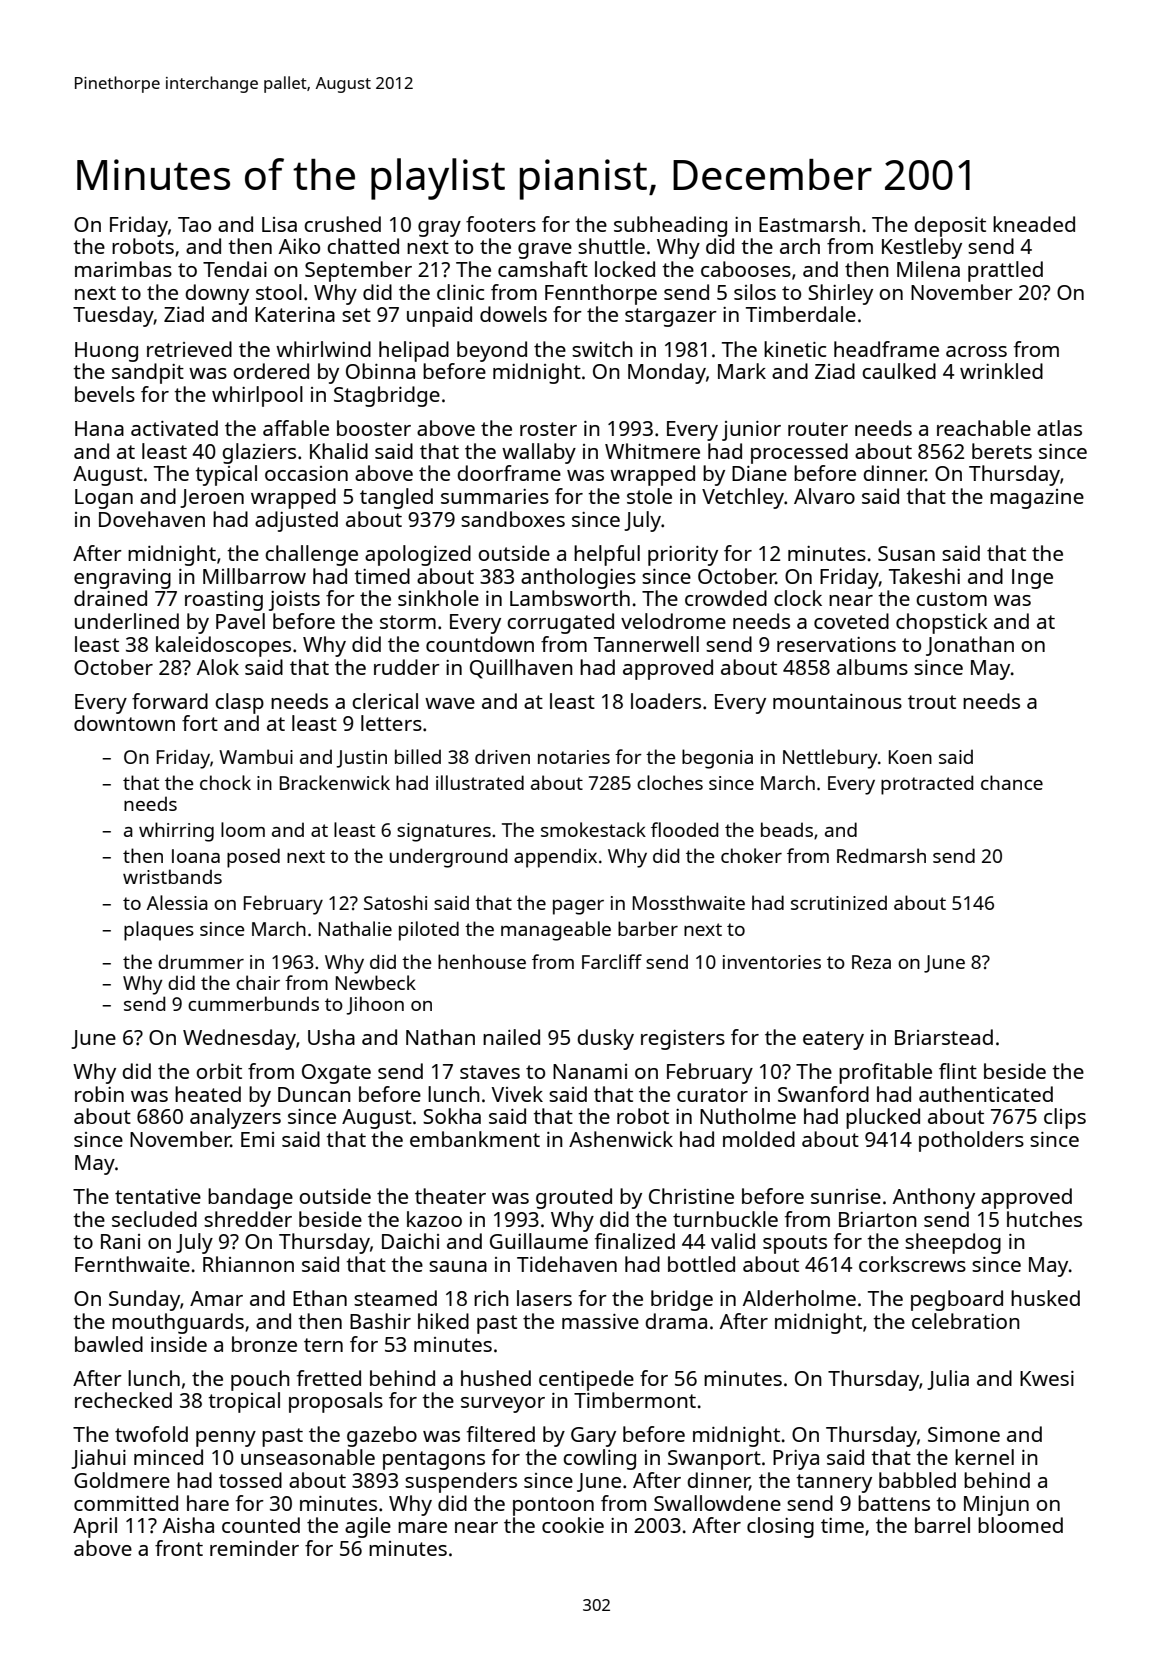  I want to click on reservations, so click(836, 644).
